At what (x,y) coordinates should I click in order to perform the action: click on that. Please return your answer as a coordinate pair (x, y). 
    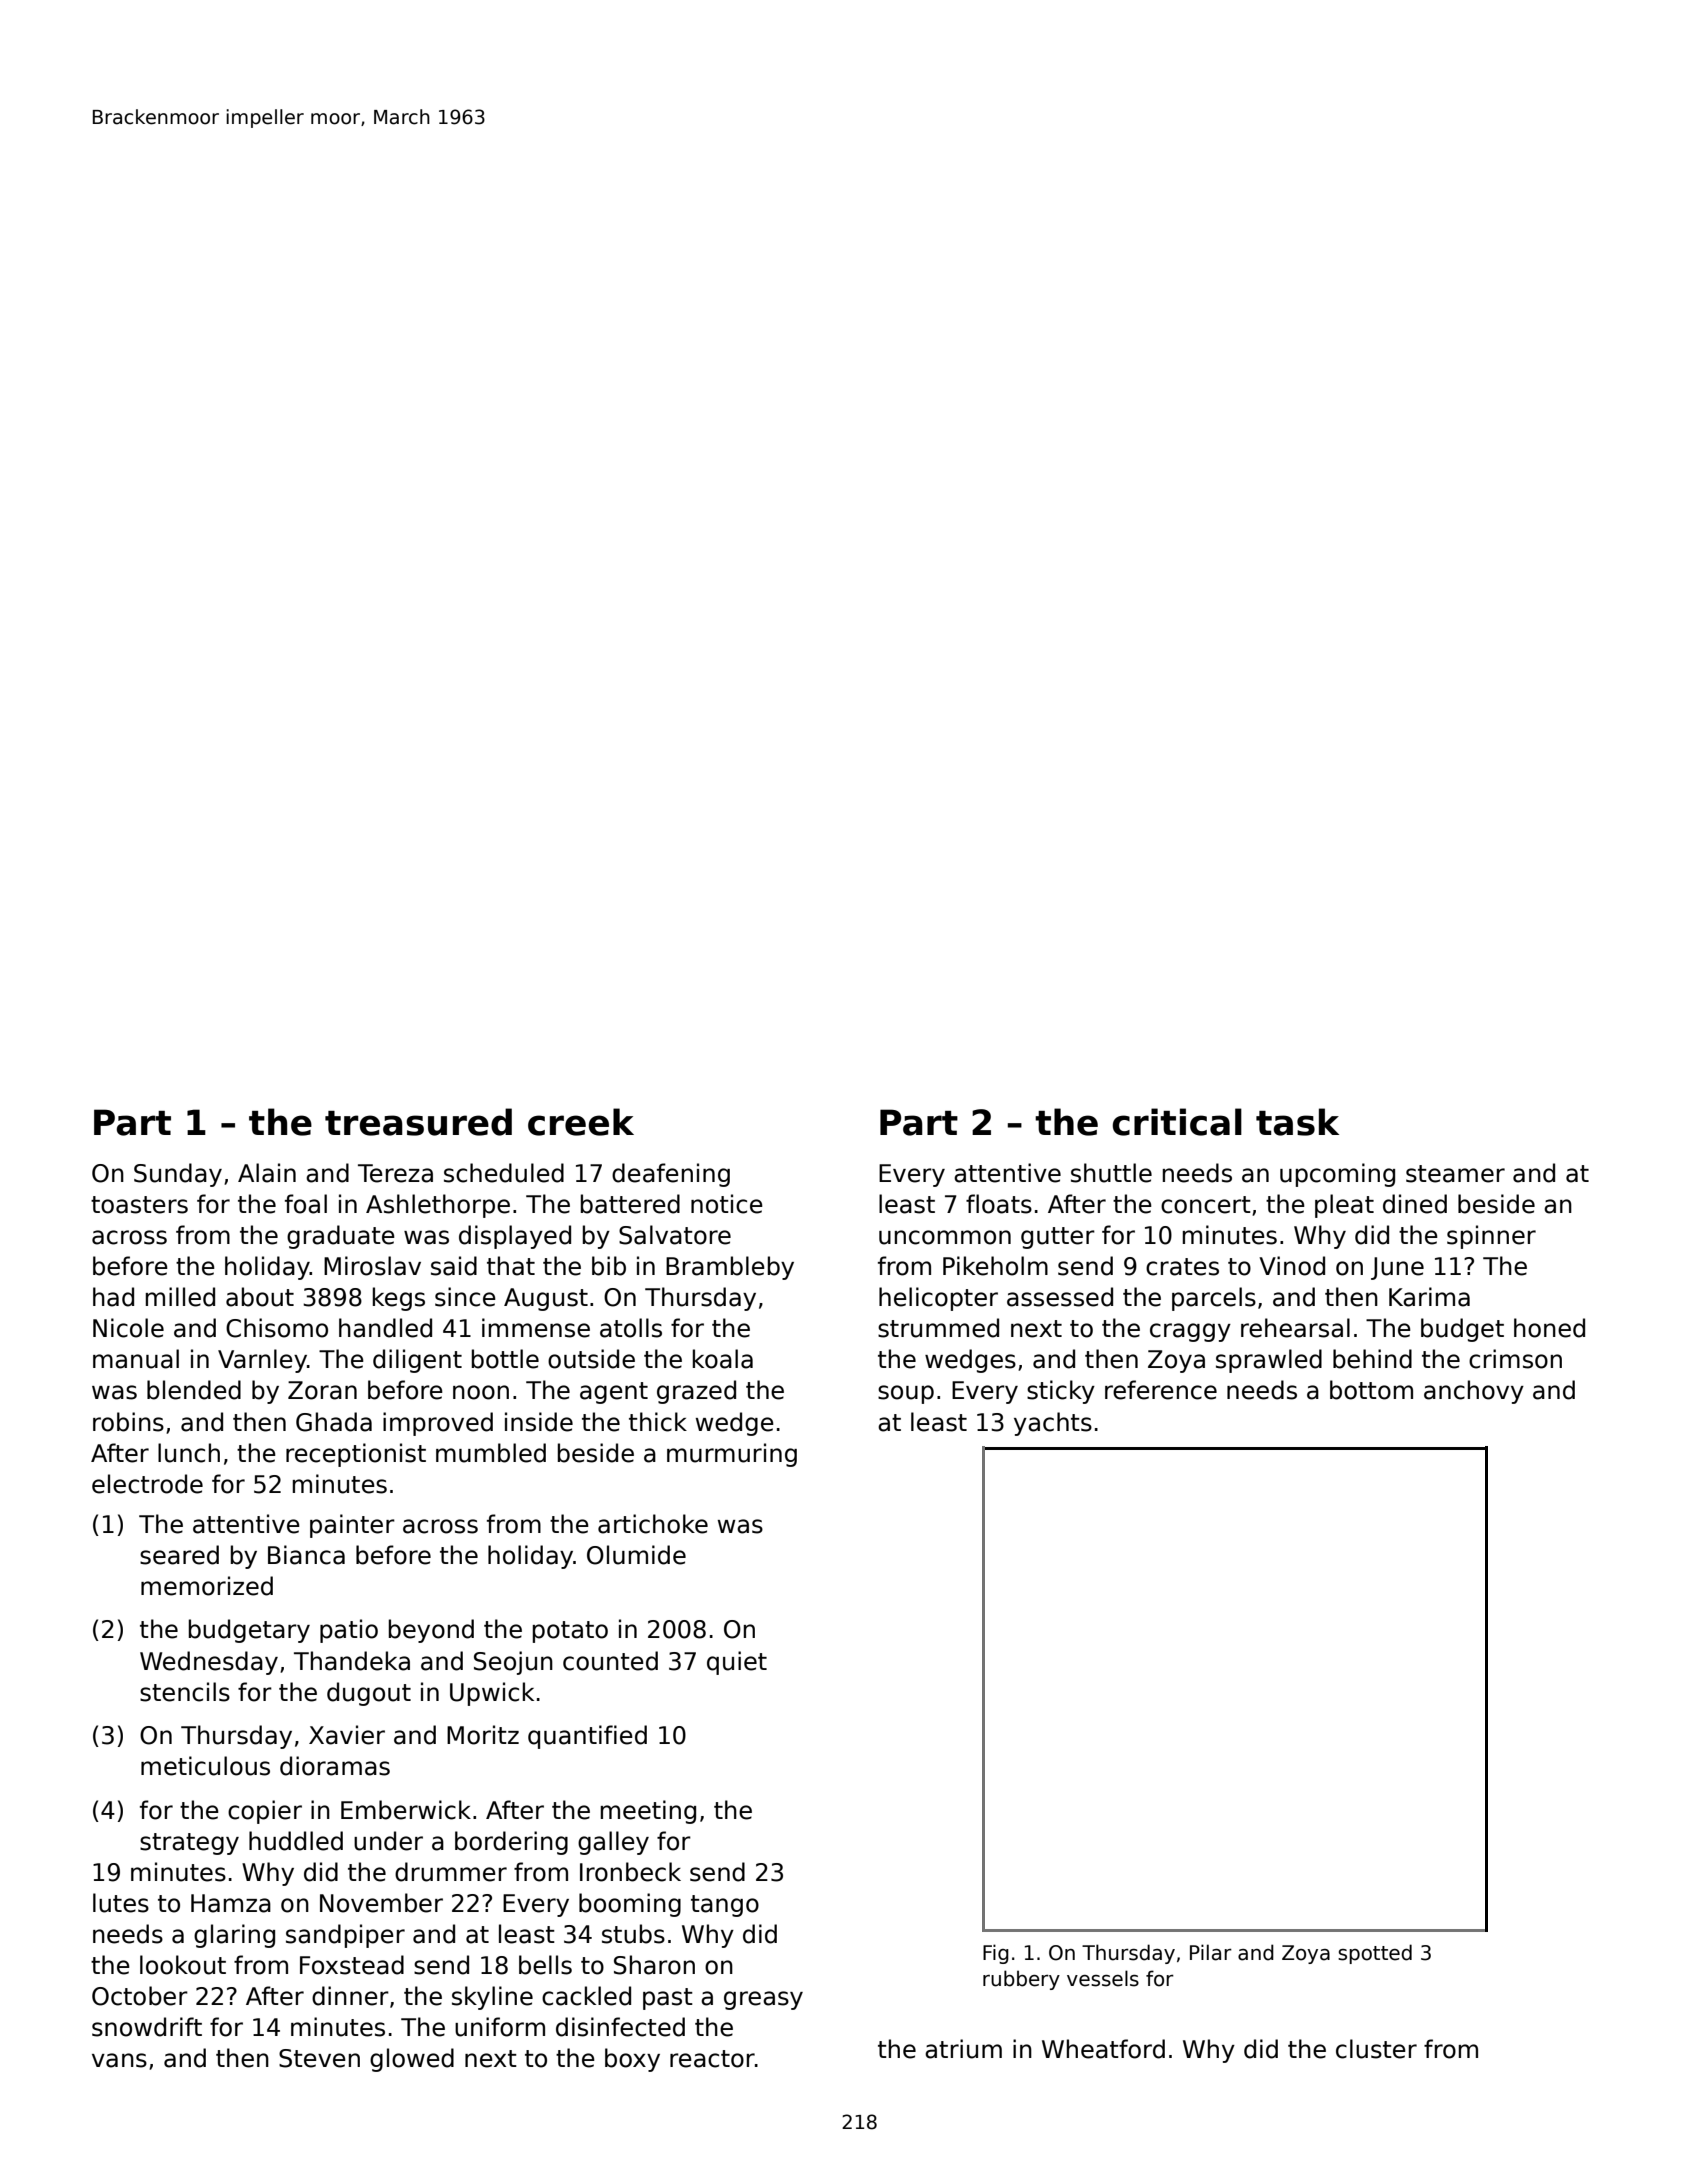
    Looking at the image, I should click on (511, 1266).
